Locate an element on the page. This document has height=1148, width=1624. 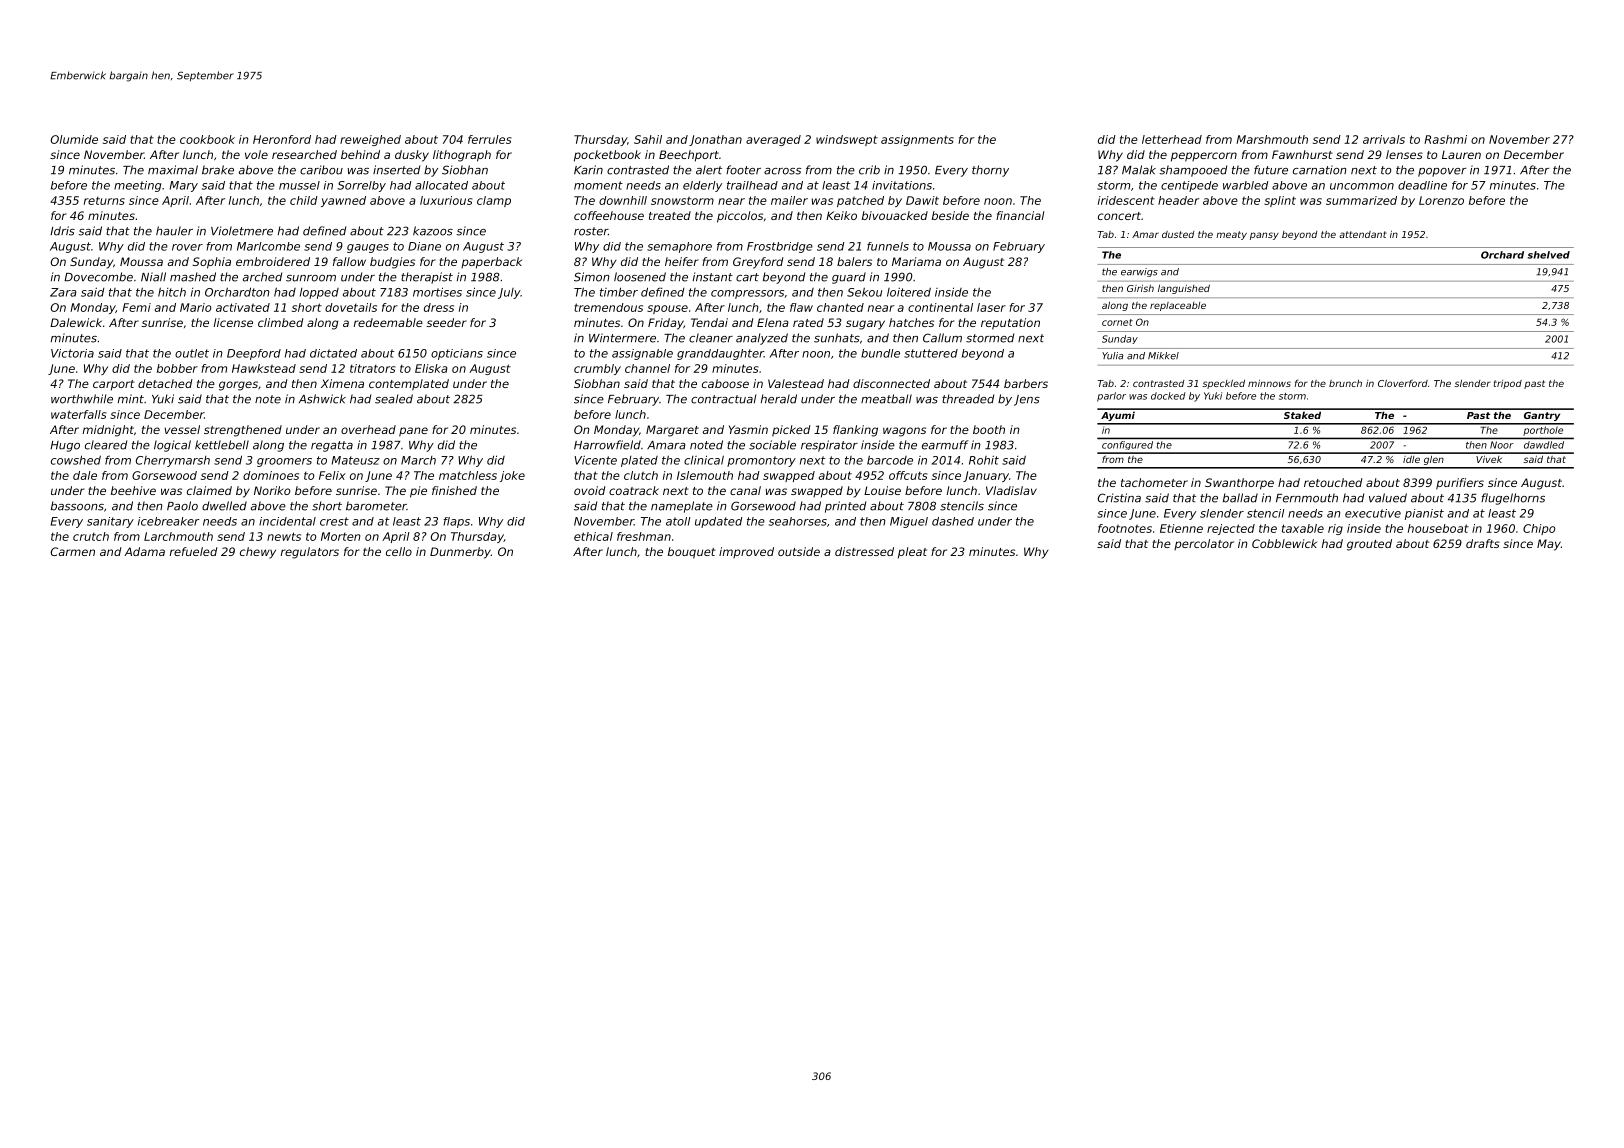
tripod is located at coordinates (1508, 384).
